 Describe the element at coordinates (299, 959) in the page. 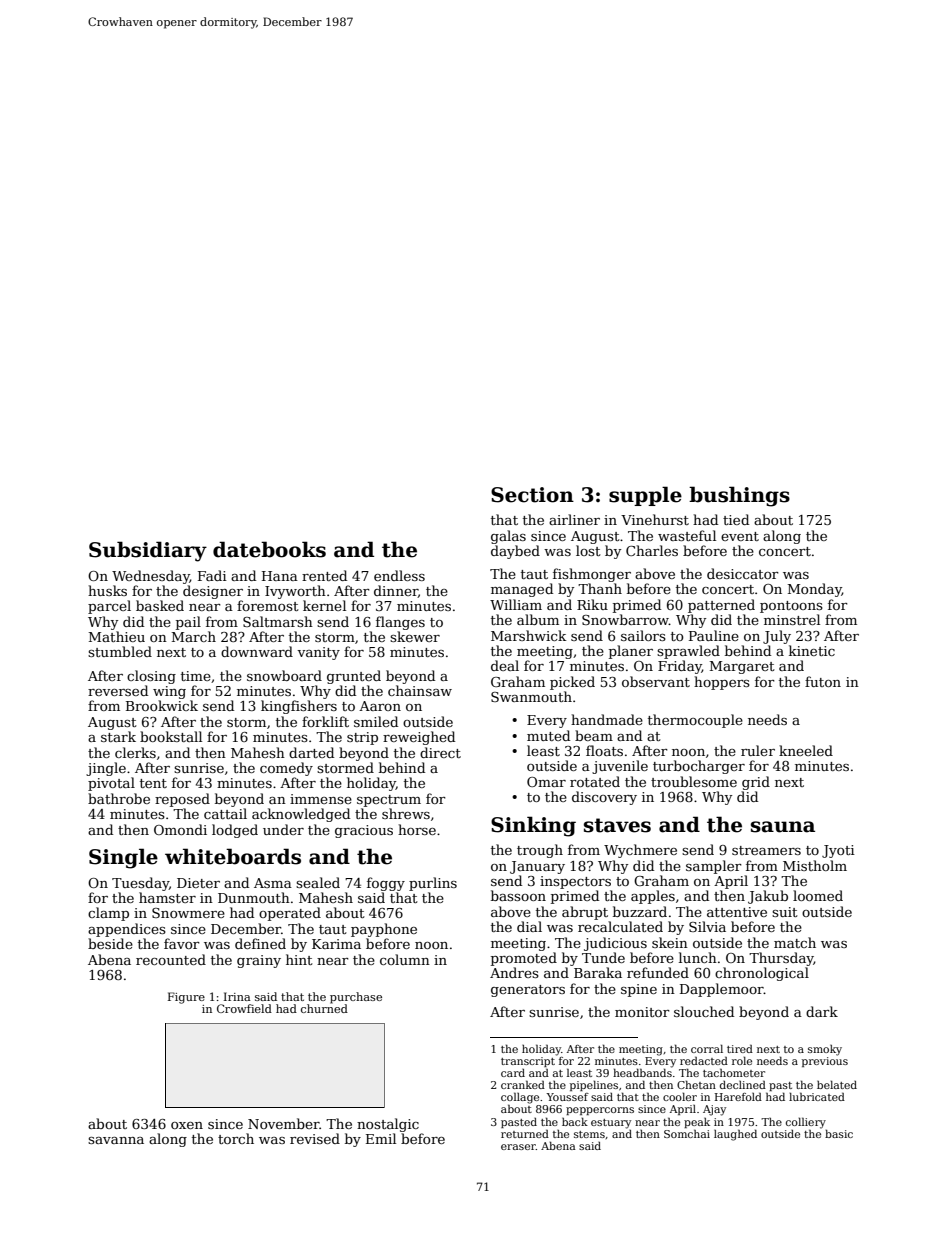

I see `hint` at that location.
